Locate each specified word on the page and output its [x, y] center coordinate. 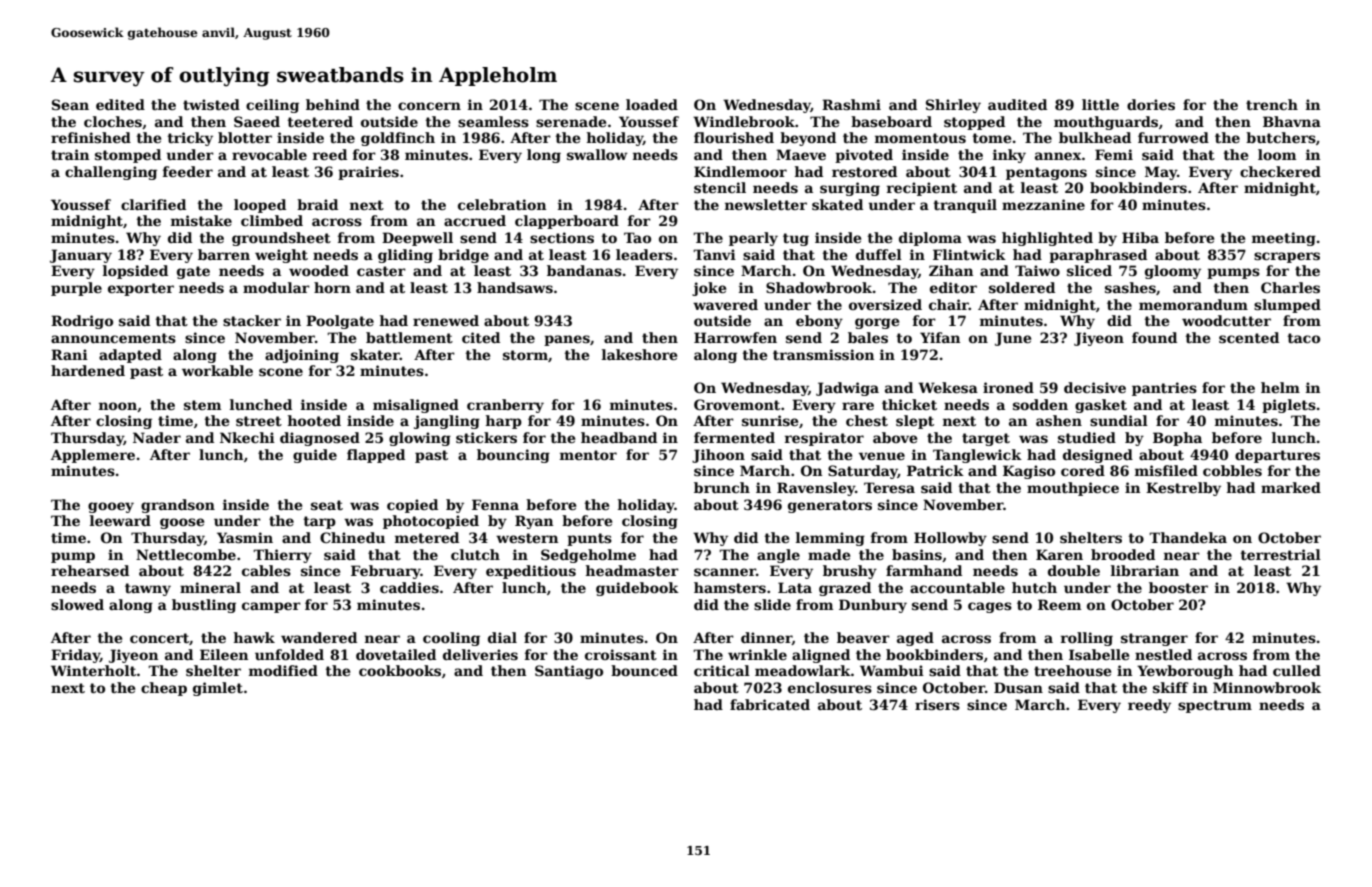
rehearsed [90, 570]
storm [525, 355]
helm [1280, 387]
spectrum [1215, 706]
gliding [405, 256]
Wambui [892, 670]
